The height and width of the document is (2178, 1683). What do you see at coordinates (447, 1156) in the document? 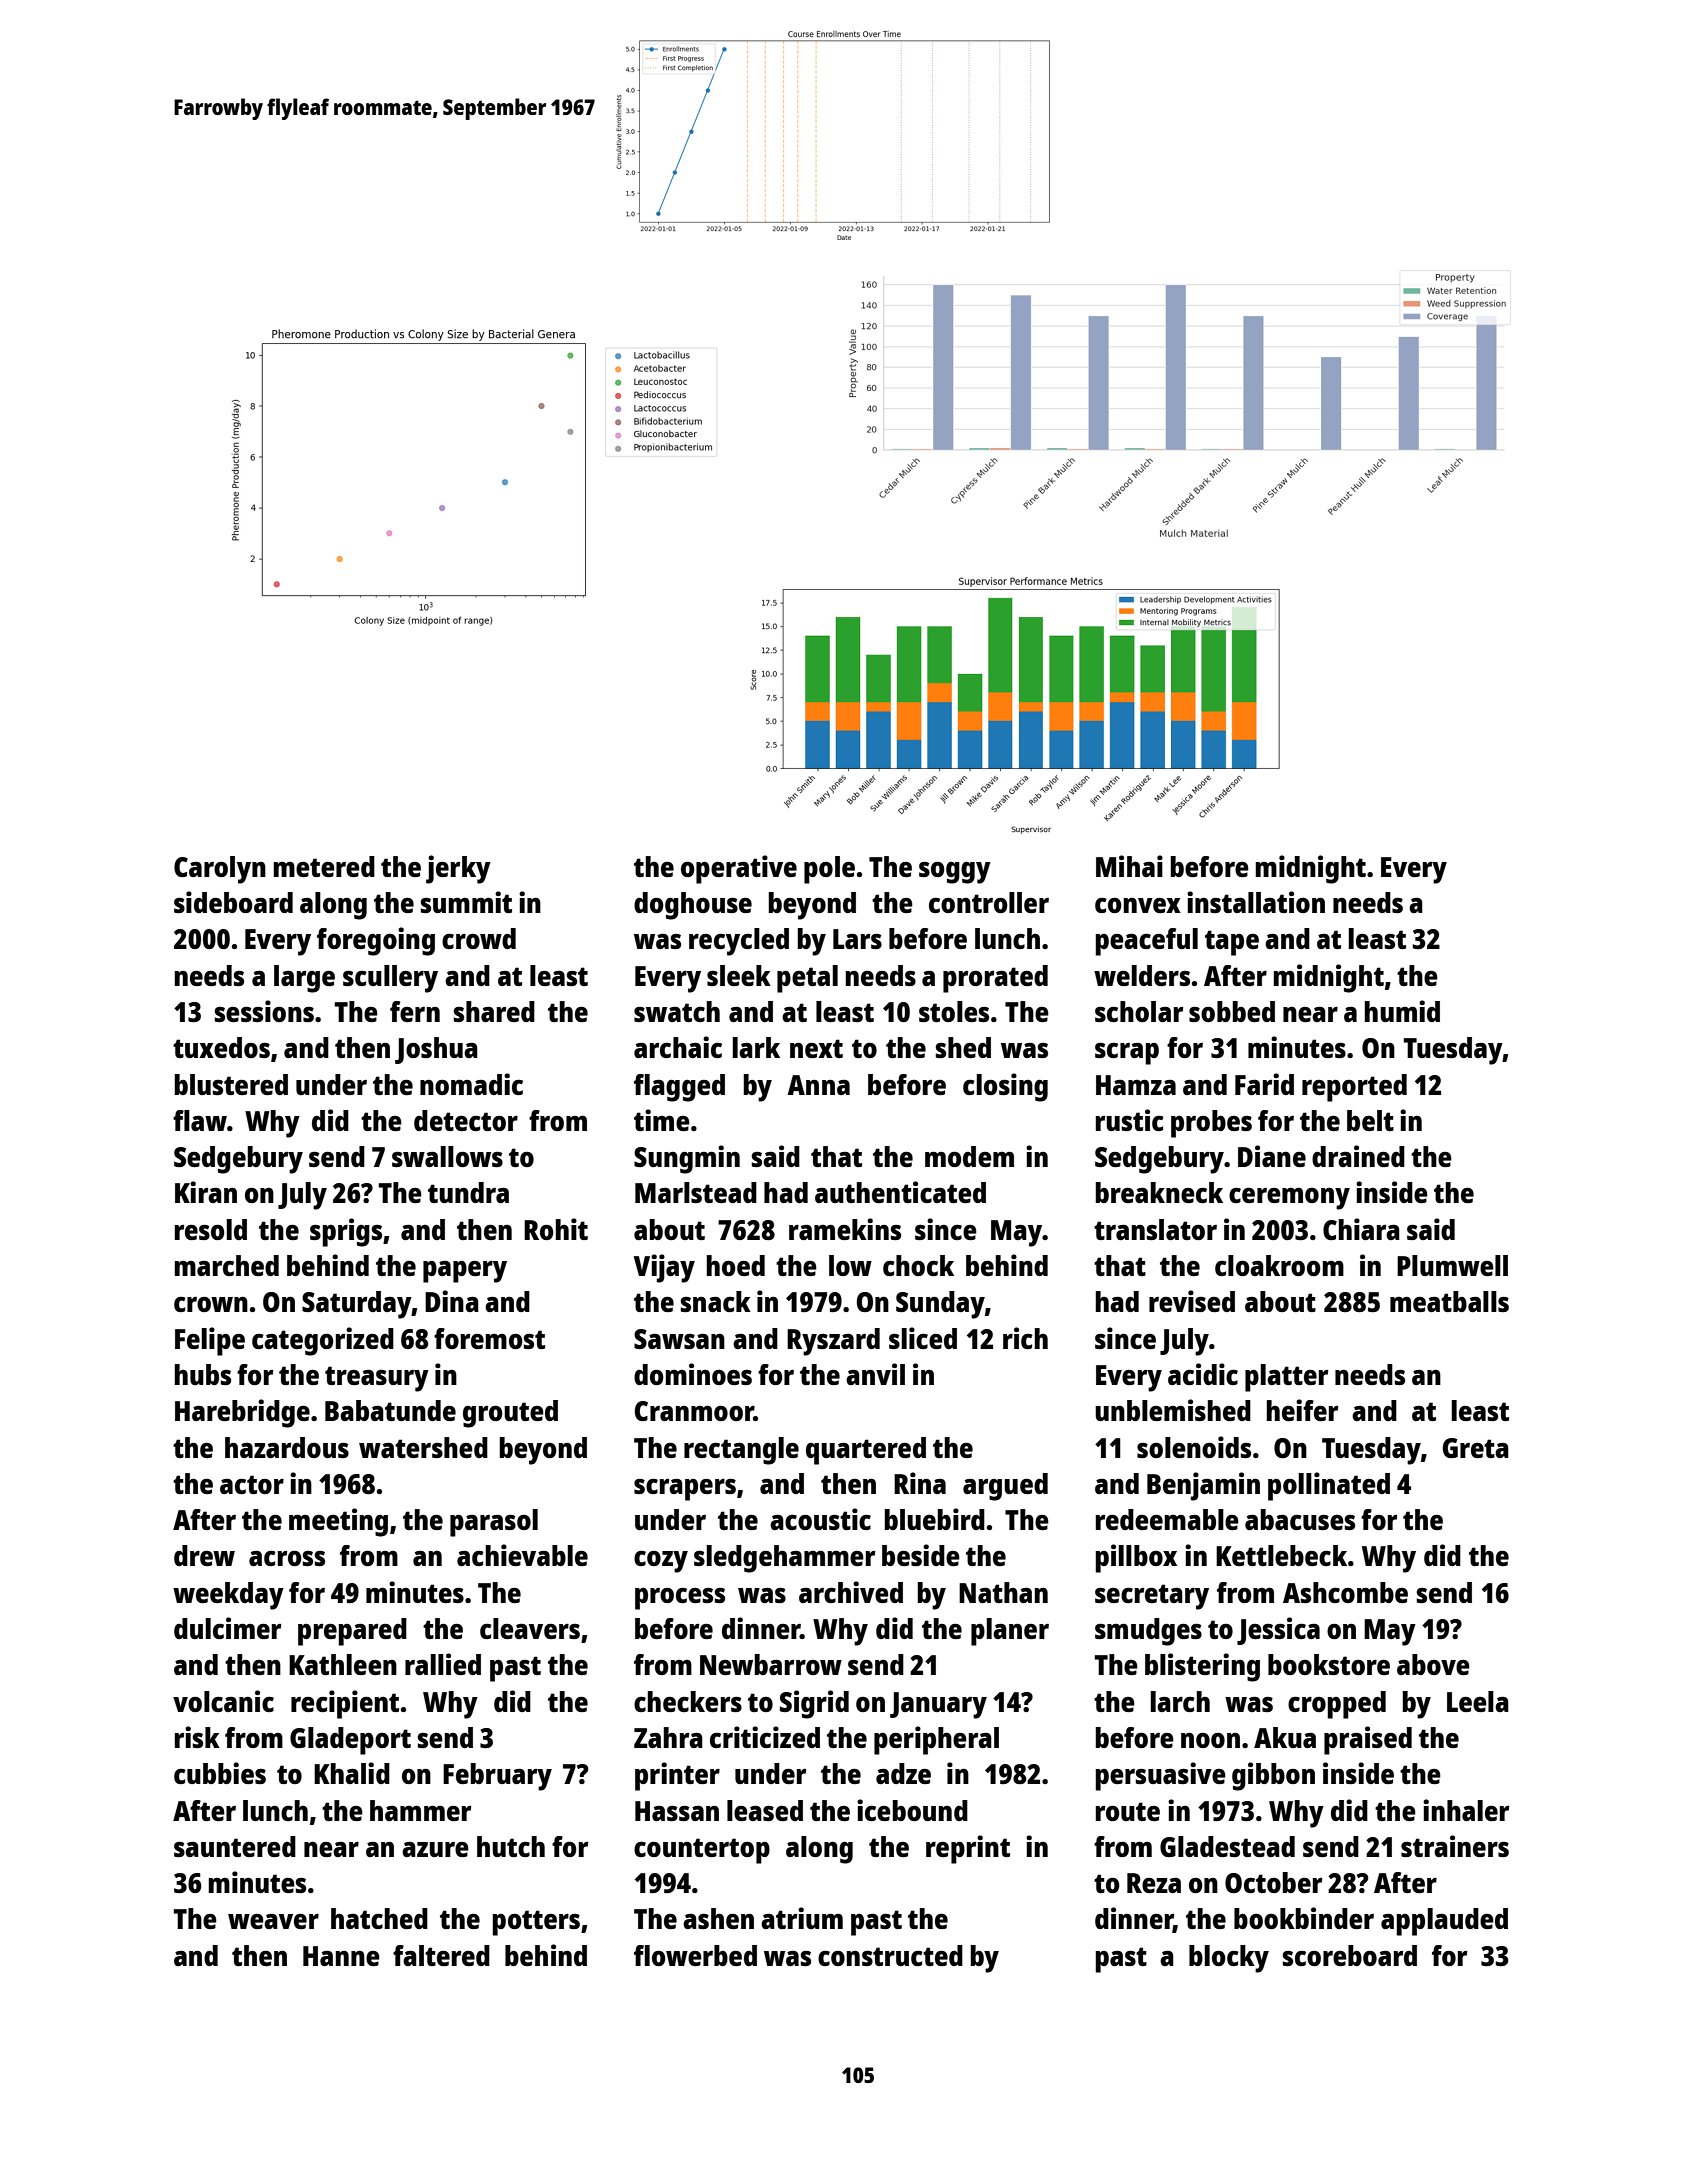
I see `swallows` at bounding box center [447, 1156].
